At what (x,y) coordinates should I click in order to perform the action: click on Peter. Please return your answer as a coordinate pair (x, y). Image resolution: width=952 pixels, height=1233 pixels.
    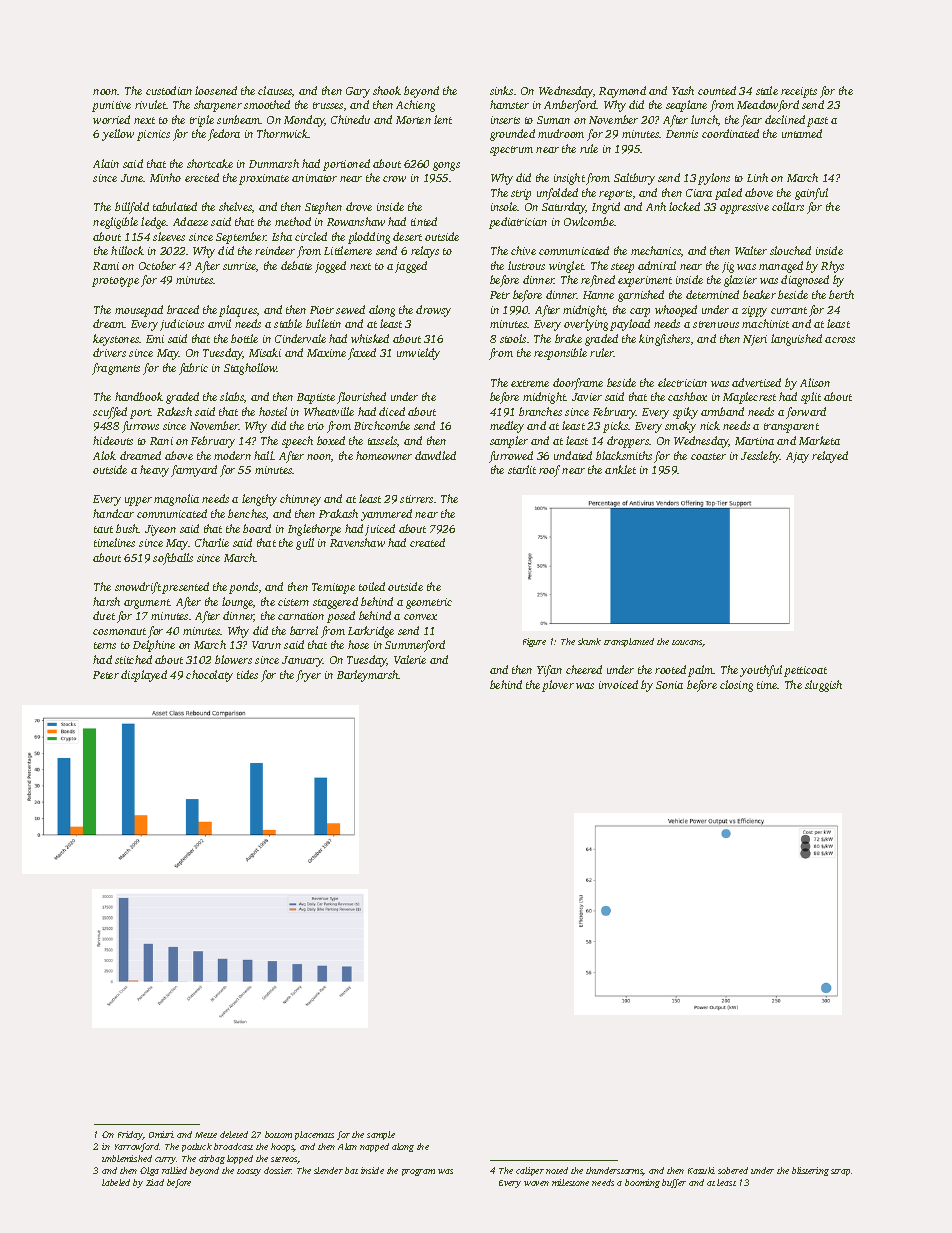
    Looking at the image, I should click on (106, 675).
